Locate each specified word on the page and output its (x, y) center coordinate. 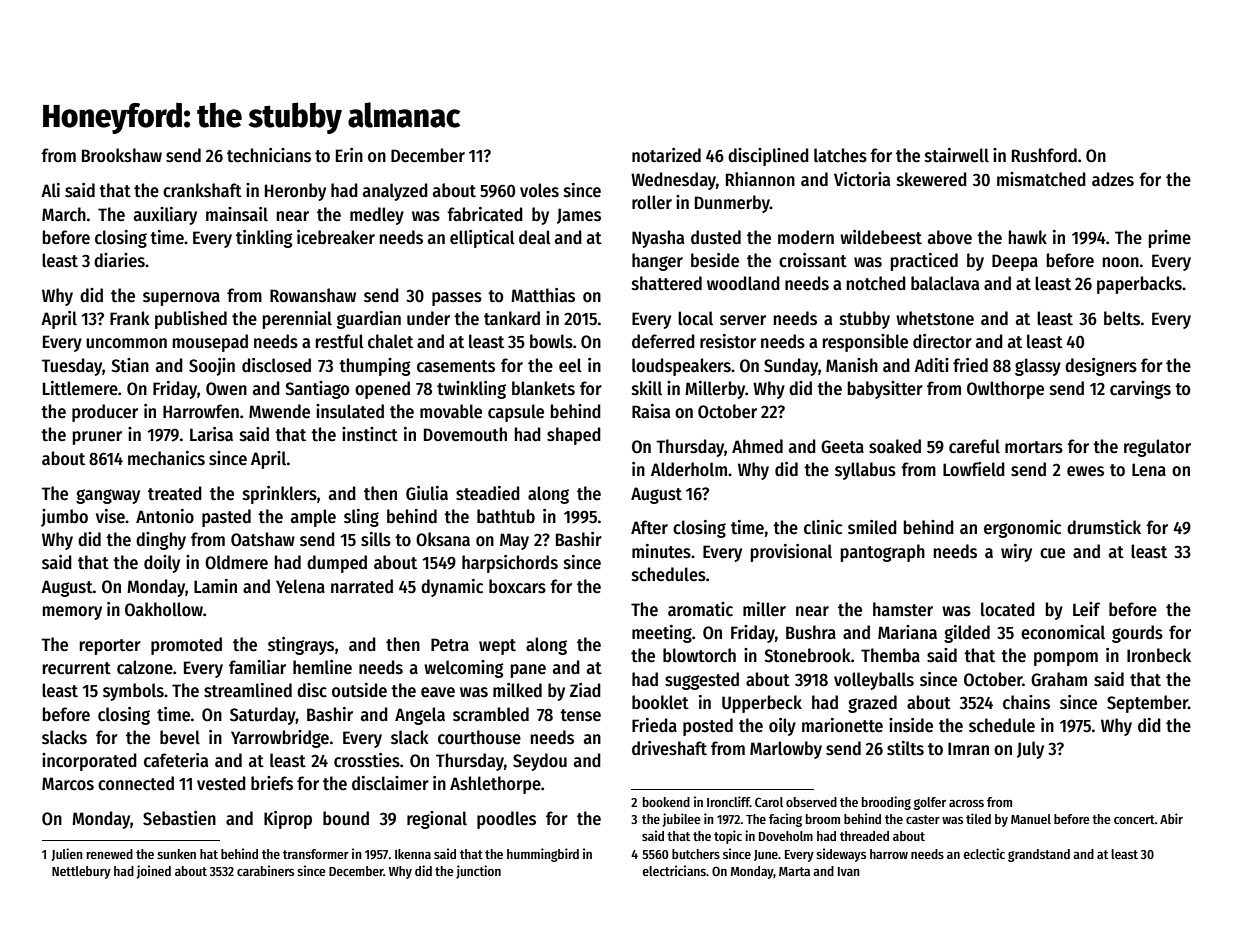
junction (478, 872)
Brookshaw (122, 155)
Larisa (211, 434)
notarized (666, 155)
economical (1063, 632)
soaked (895, 446)
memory (72, 613)
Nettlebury (81, 872)
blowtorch (699, 655)
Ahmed (757, 446)
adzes (1113, 179)
